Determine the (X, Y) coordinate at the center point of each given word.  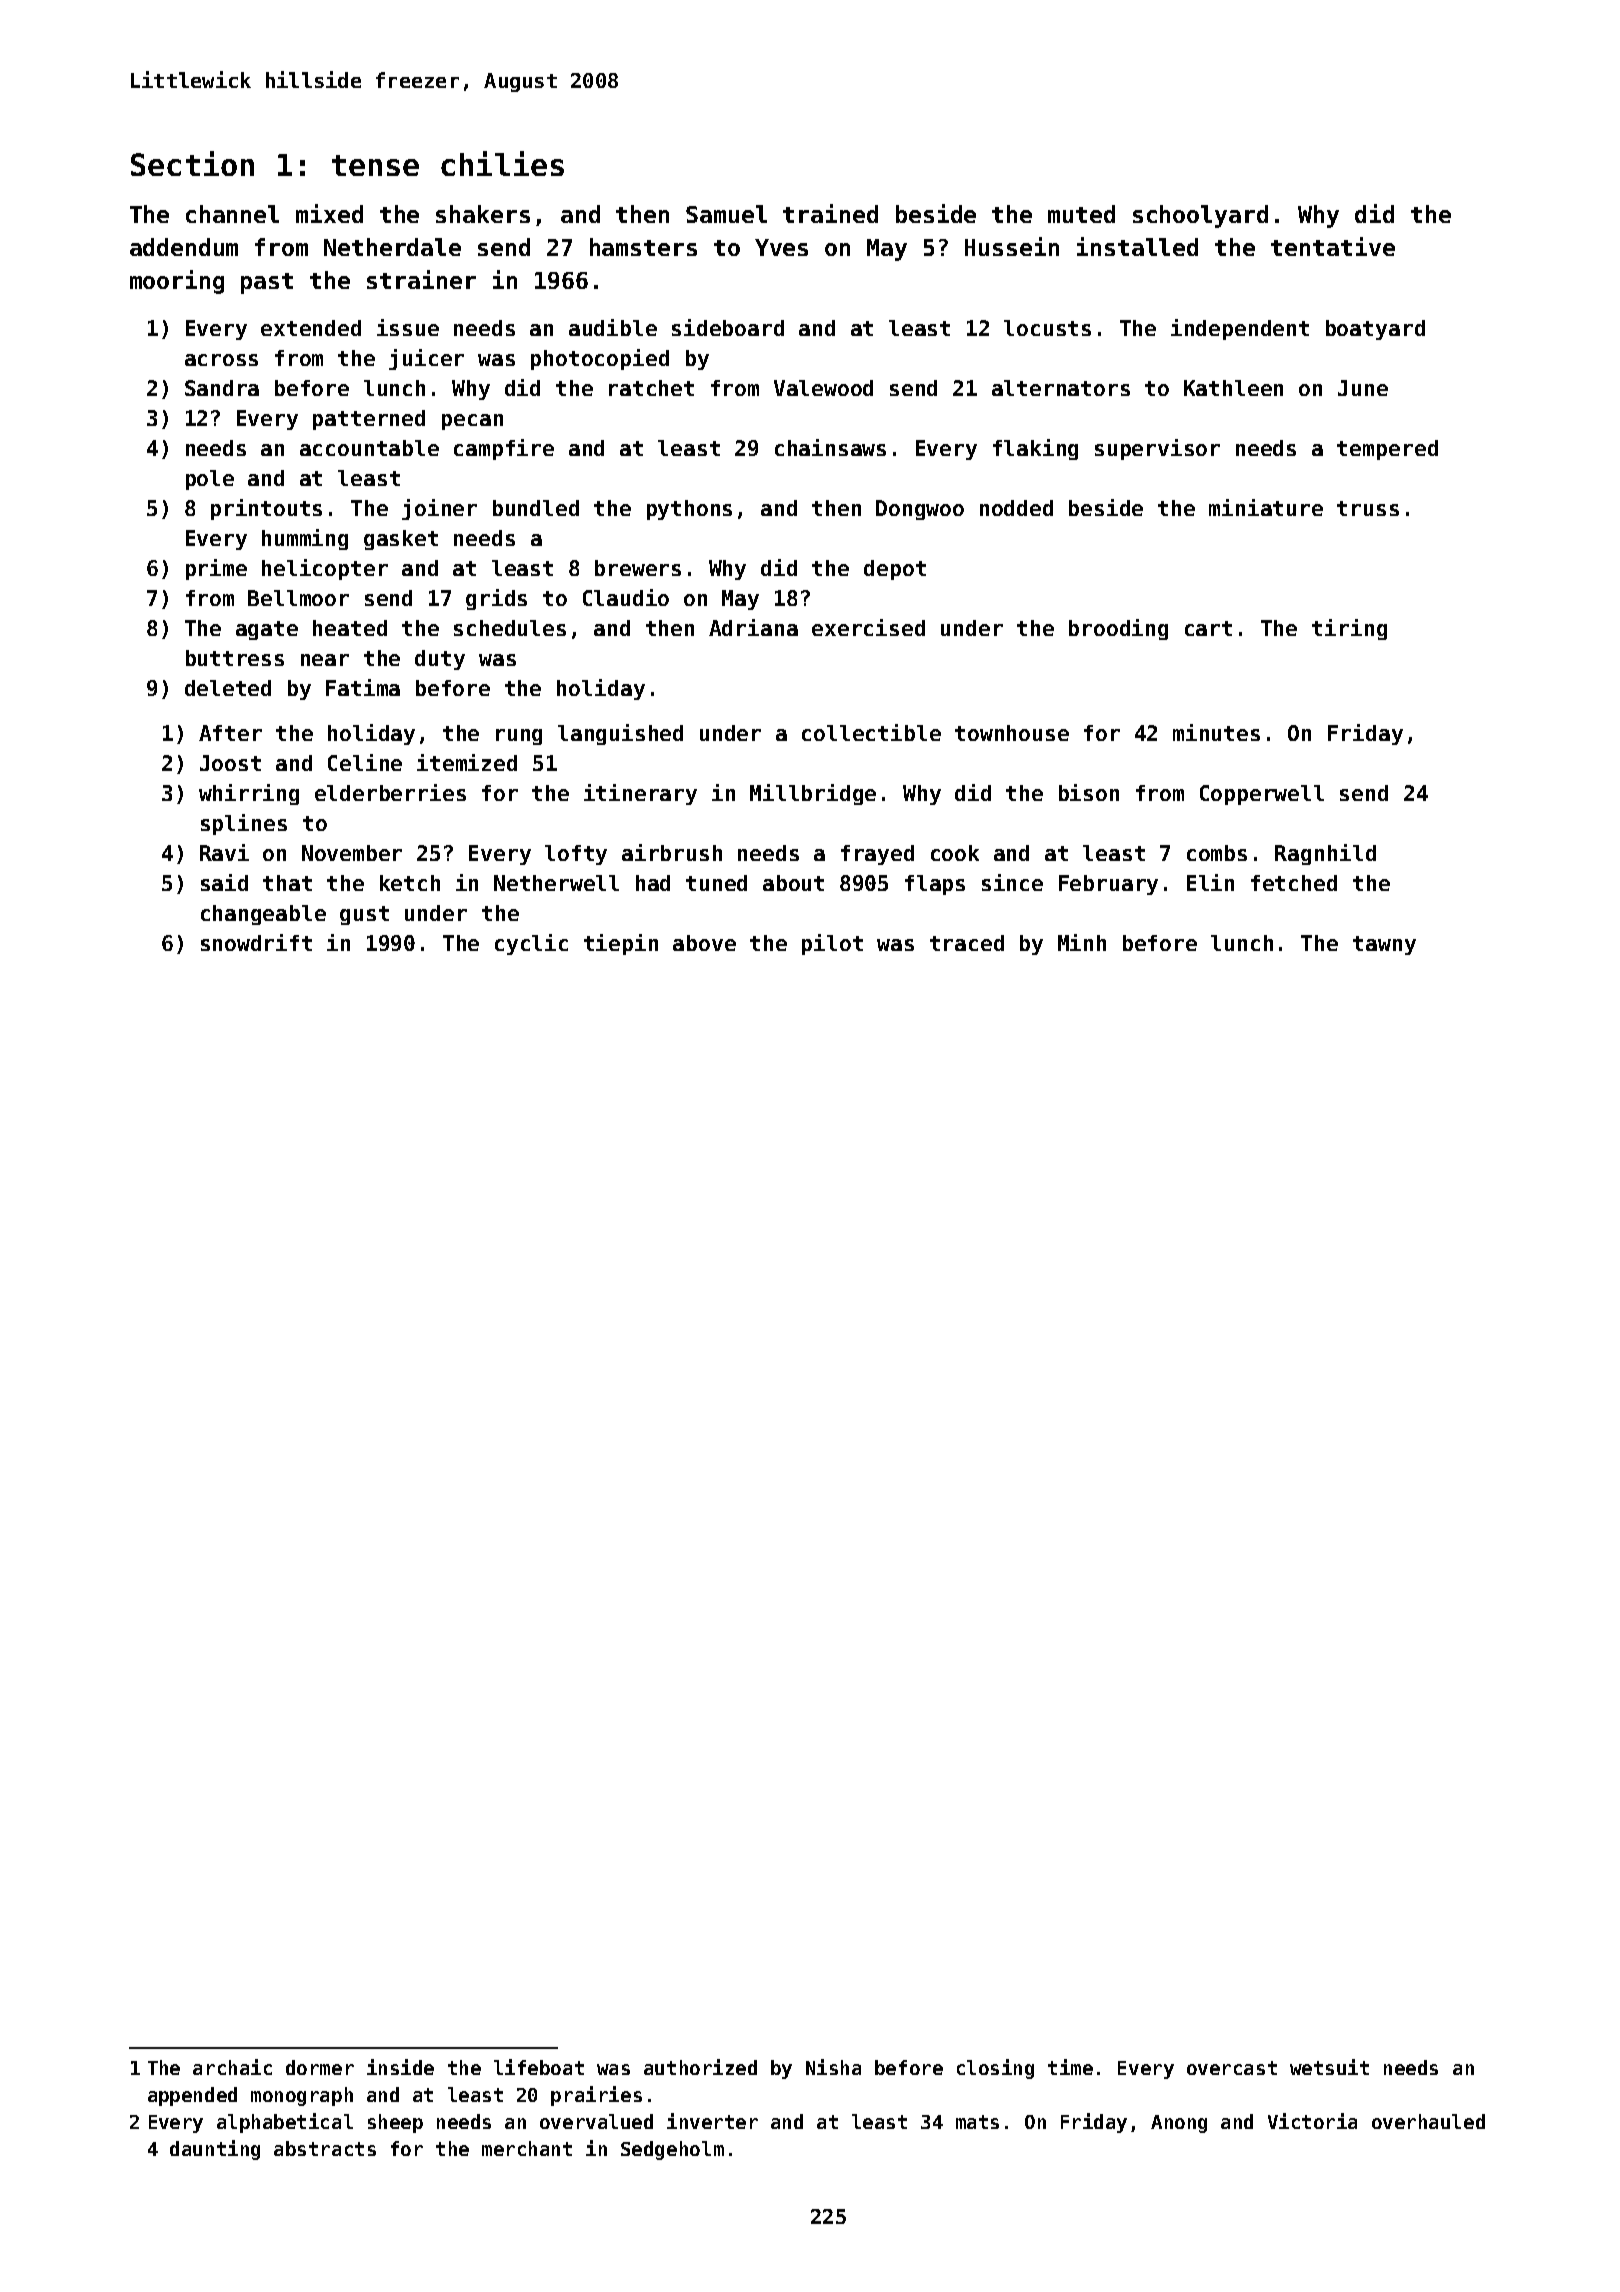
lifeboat (539, 2067)
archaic (232, 2067)
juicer (426, 359)
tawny (1384, 945)
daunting (215, 2150)
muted (1081, 214)
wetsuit (1329, 2067)
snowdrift (256, 942)
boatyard (1375, 330)
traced (967, 943)
